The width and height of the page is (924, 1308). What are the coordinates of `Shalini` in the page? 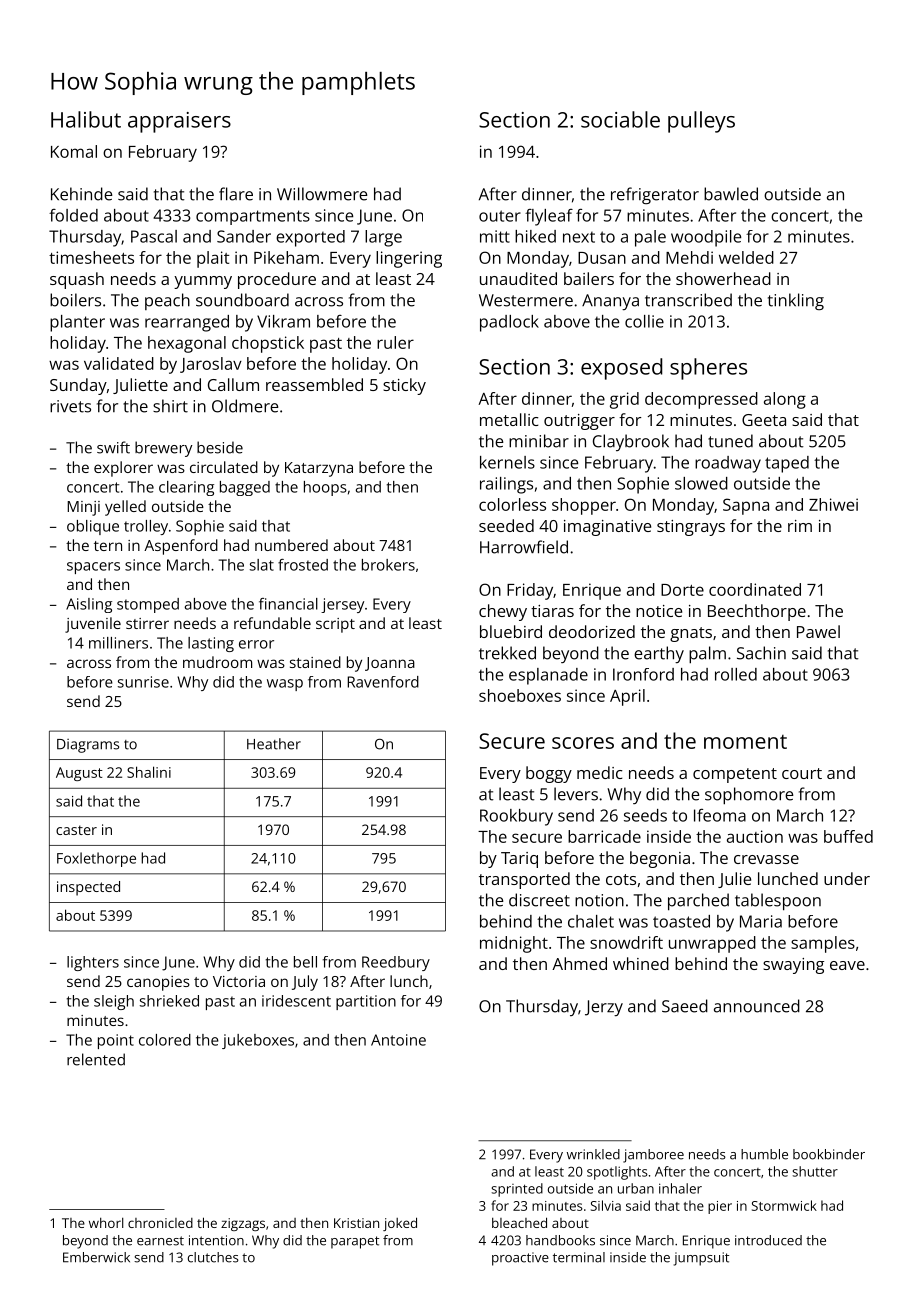 It's located at (149, 772).
